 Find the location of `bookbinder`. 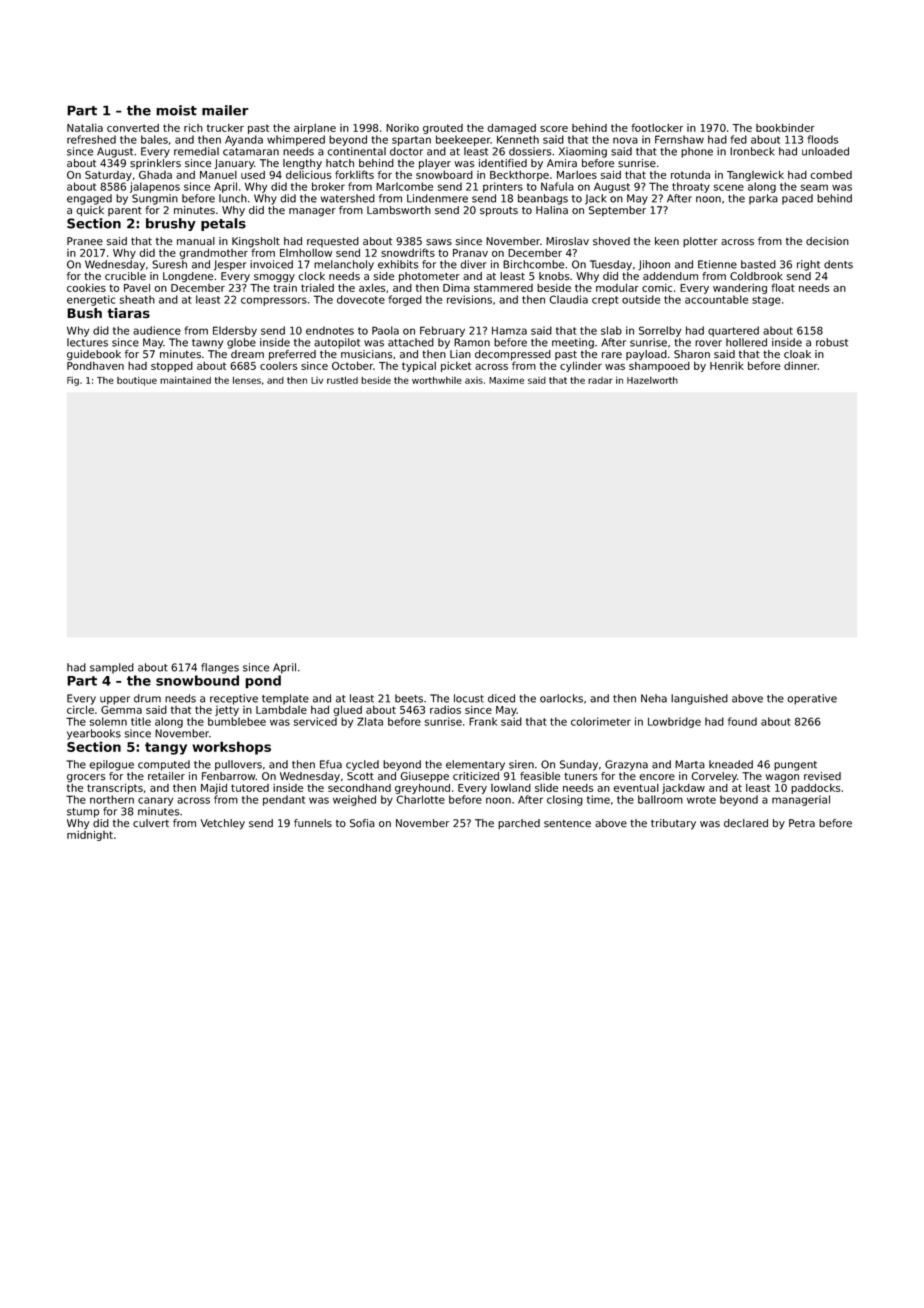

bookbinder is located at coordinates (785, 128).
